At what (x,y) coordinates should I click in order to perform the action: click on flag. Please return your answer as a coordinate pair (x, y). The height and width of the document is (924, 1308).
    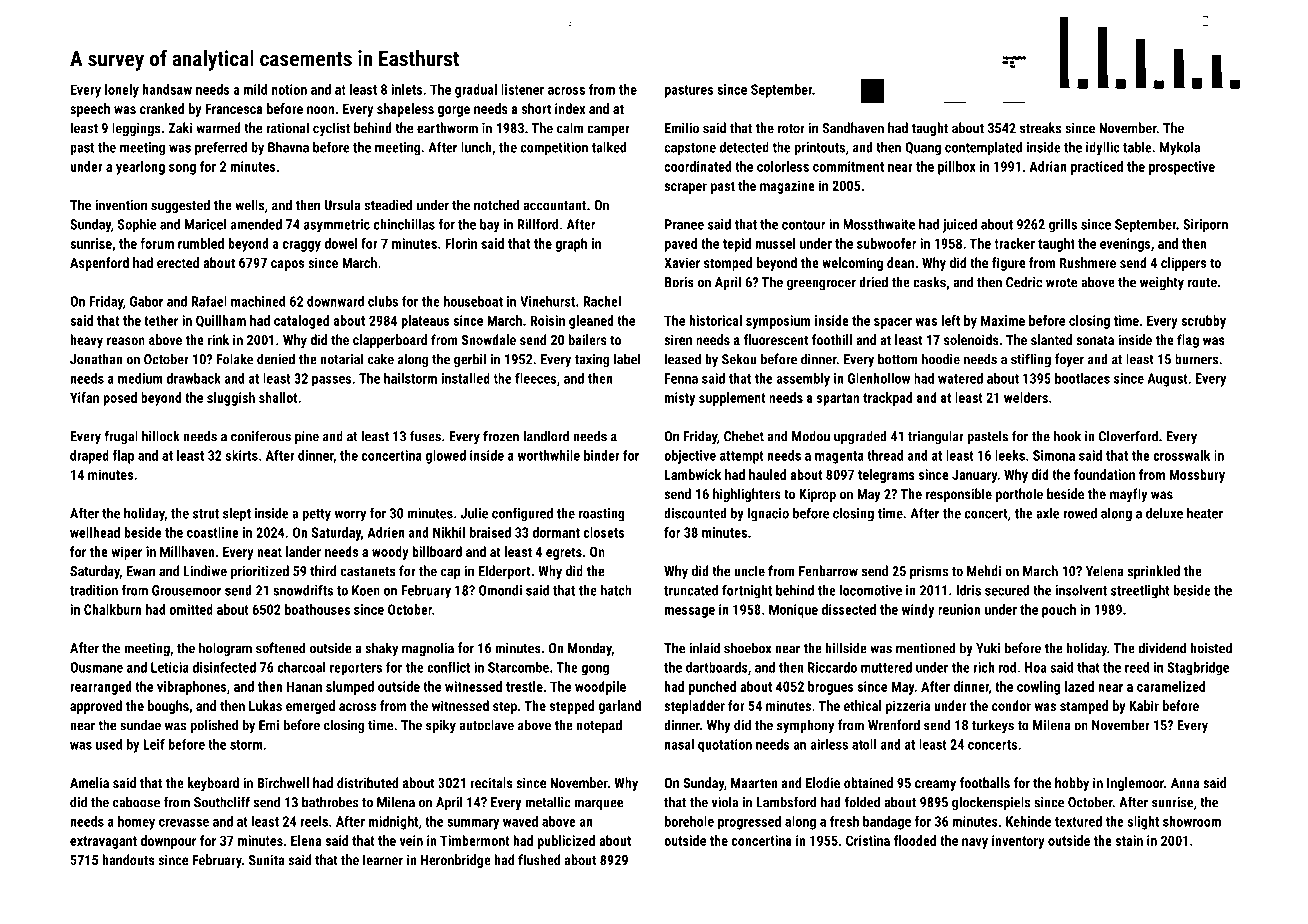
    Looking at the image, I should click on (1188, 341).
